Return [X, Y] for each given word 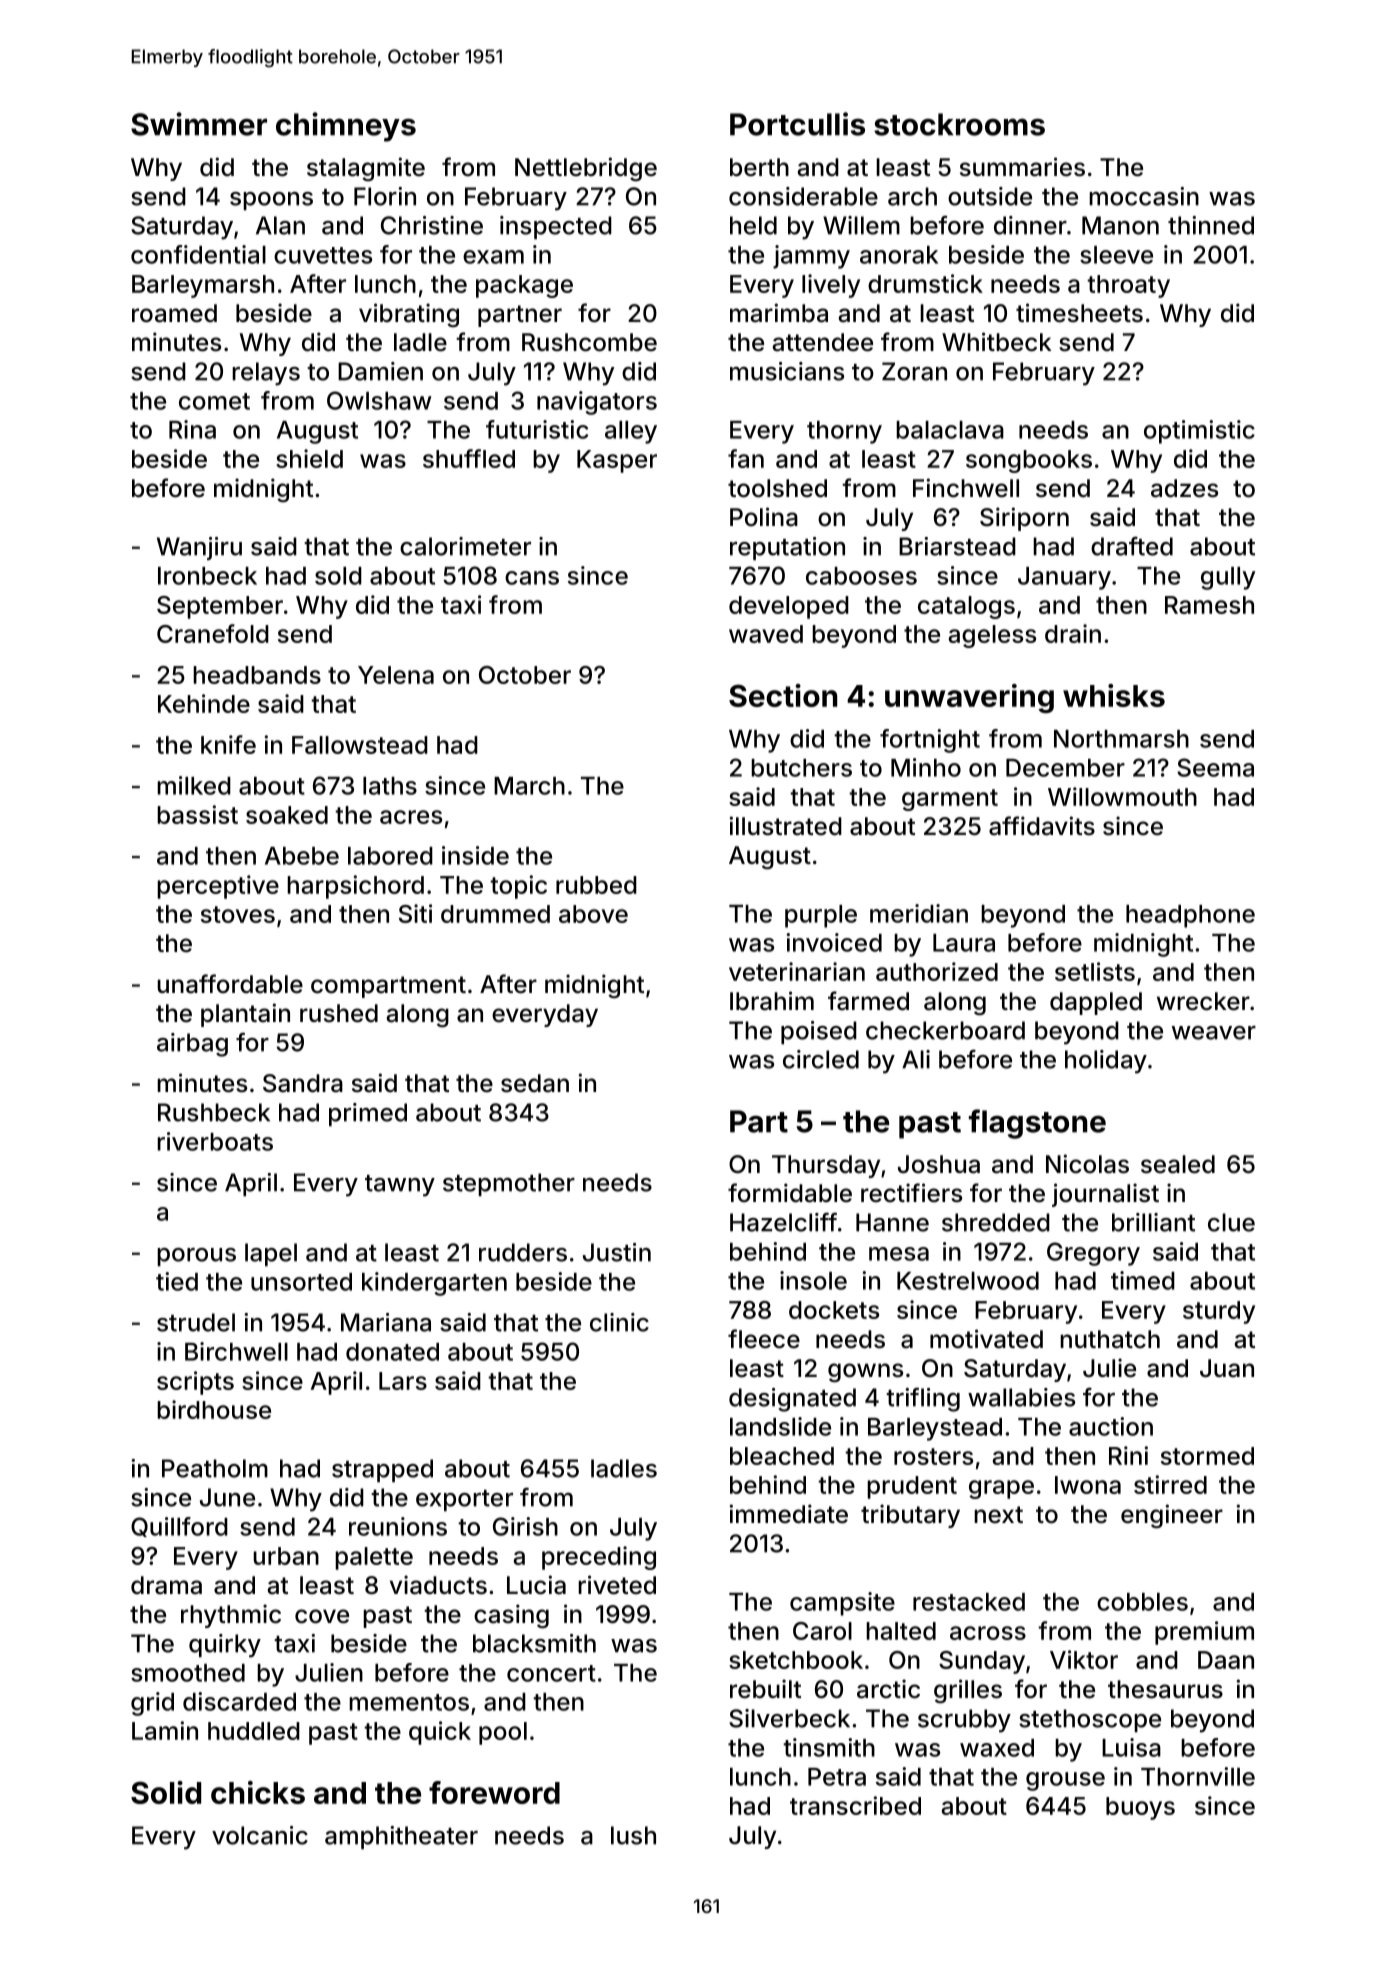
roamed [174, 313]
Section [783, 695]
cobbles [1142, 1602]
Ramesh [1209, 605]
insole [813, 1280]
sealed [1178, 1164]
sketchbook [796, 1660]
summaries [1022, 167]
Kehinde [204, 703]
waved [766, 634]
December [1065, 767]
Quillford [179, 1527]
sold [338, 576]
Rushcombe [589, 342]
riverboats [215, 1141]
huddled [254, 1731]
